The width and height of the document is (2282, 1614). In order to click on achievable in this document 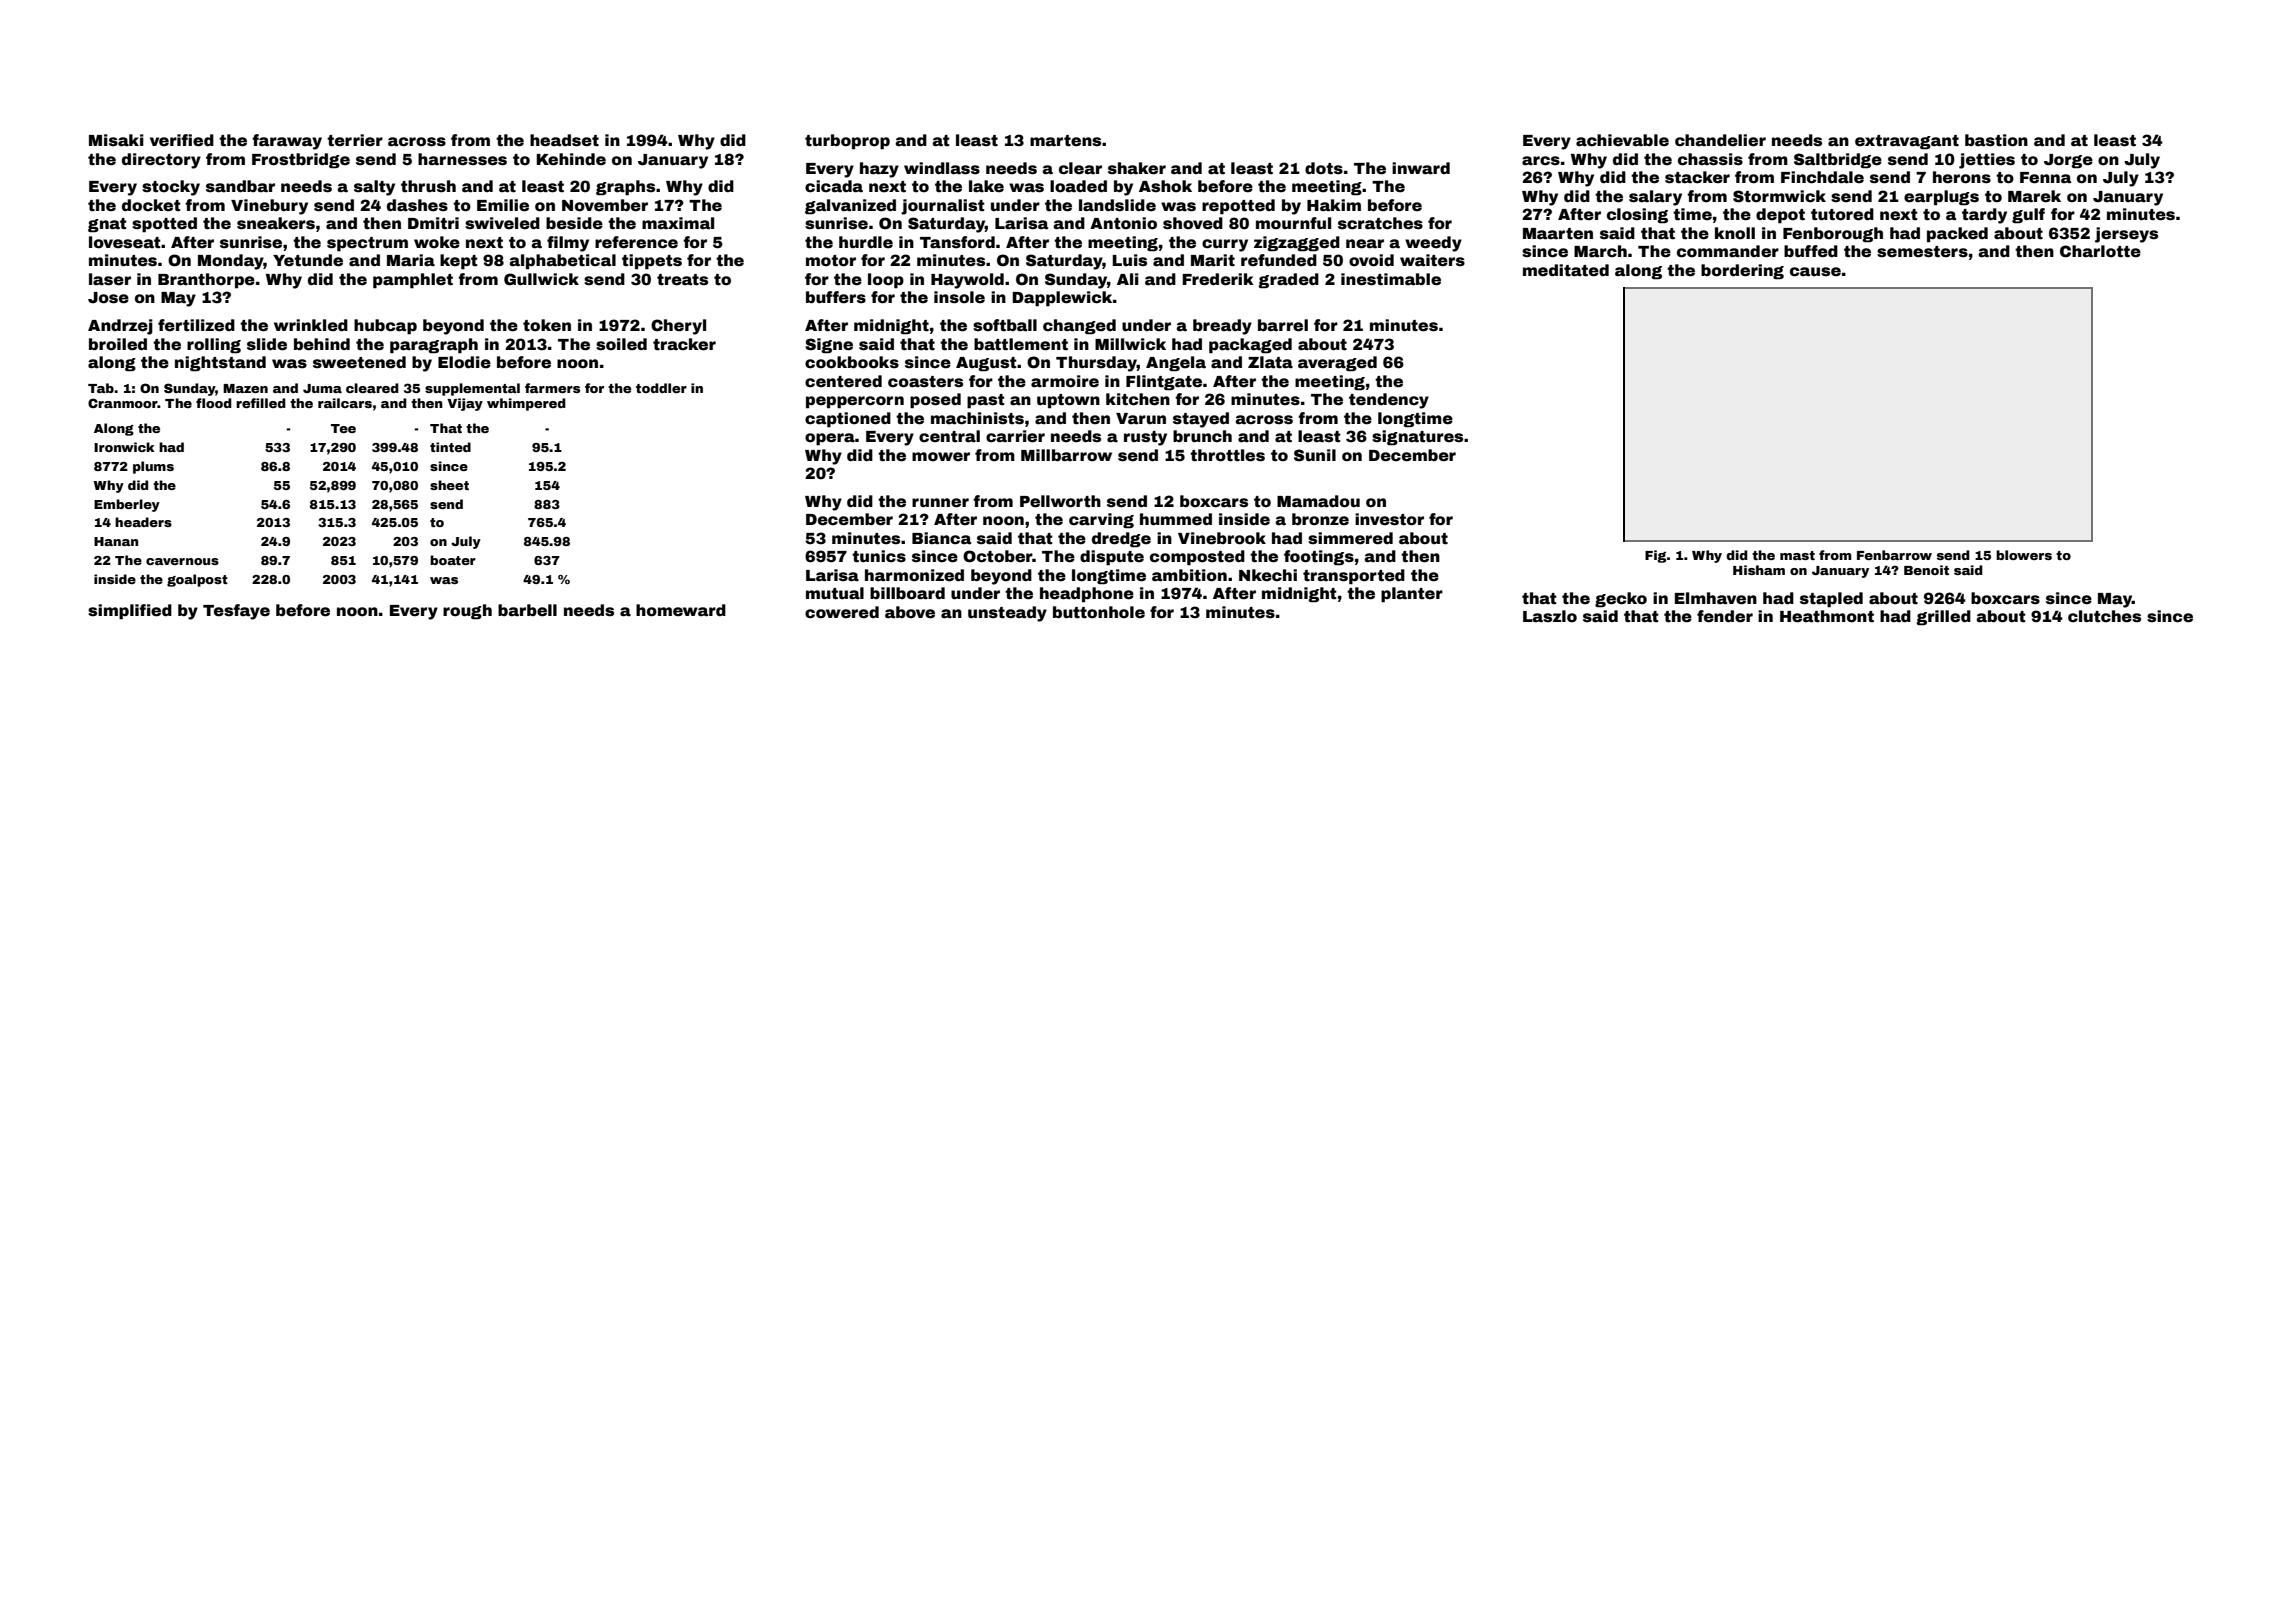, I will do `click(1622, 140)`.
